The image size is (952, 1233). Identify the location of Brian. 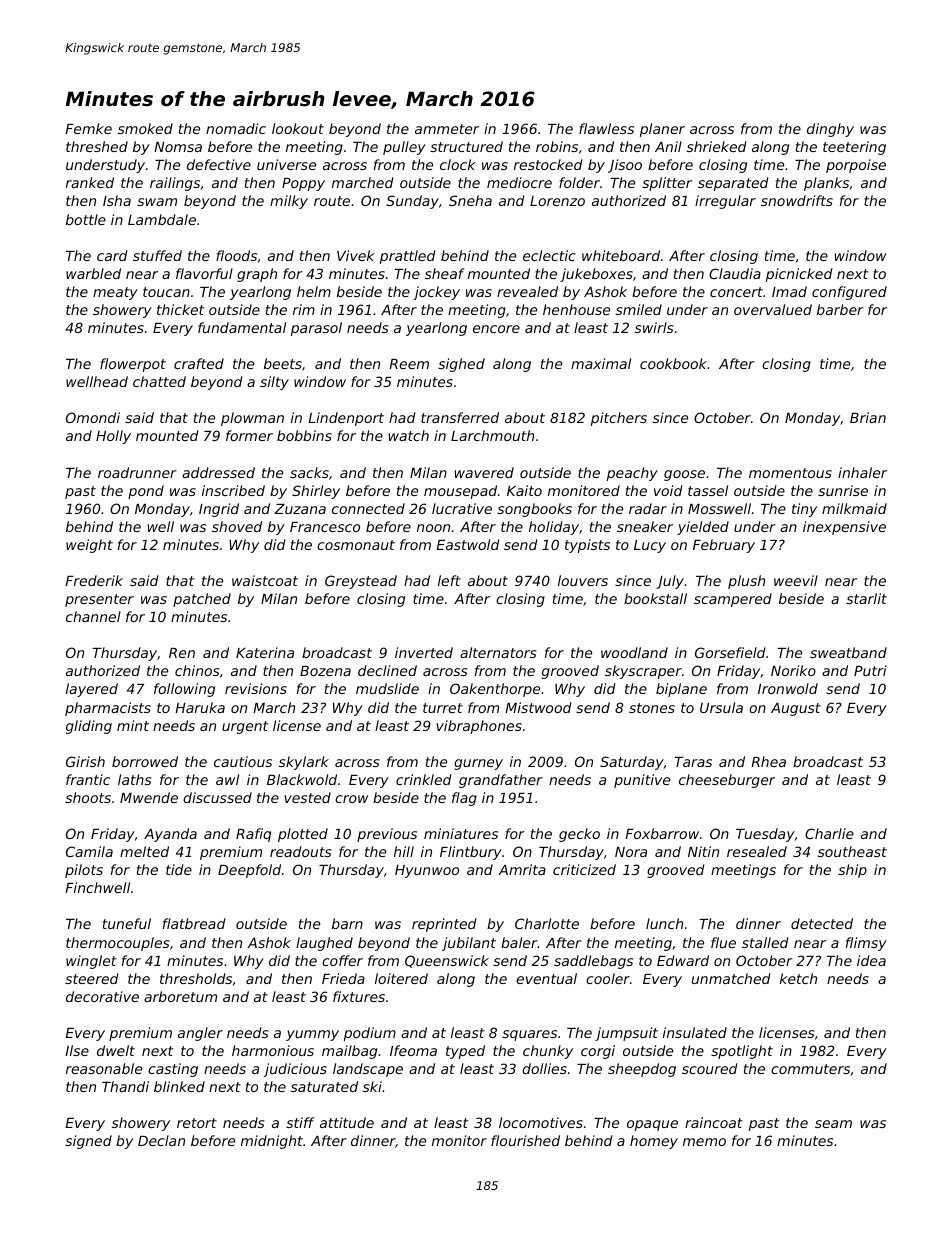
(868, 417).
